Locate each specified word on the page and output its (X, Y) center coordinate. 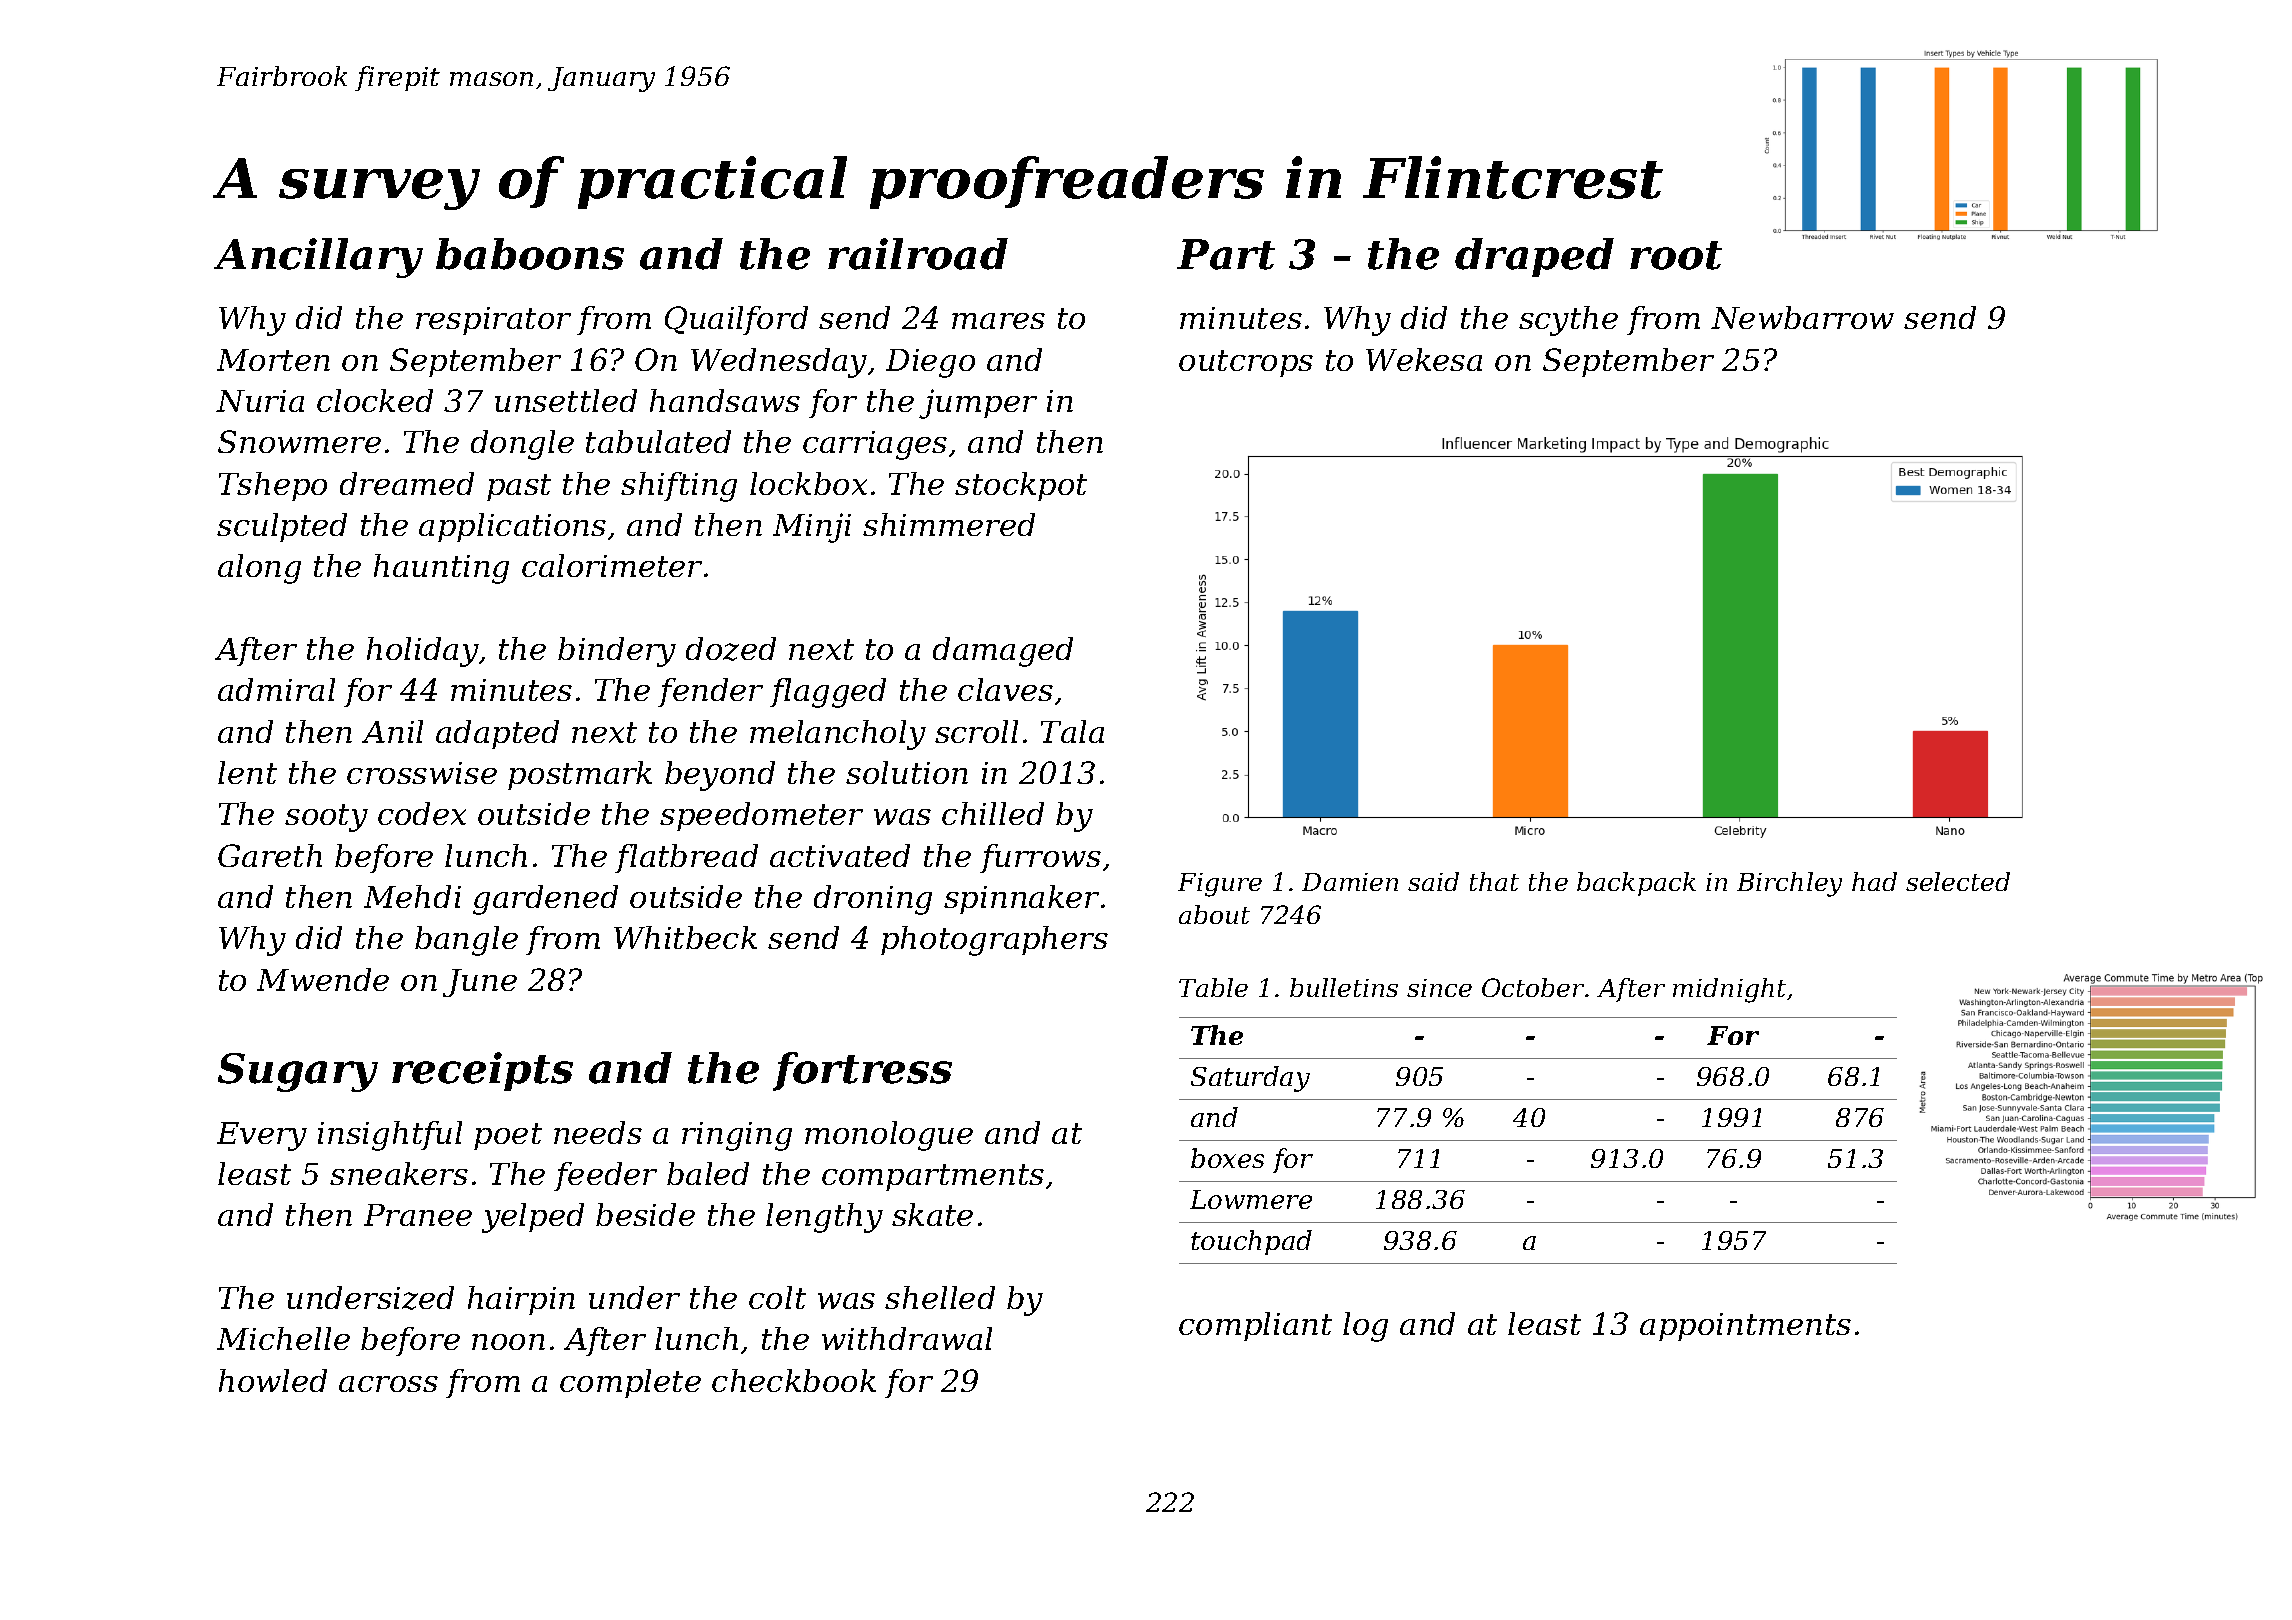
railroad (918, 254)
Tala (1072, 731)
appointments (1745, 1327)
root (1676, 255)
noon (508, 1342)
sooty (326, 818)
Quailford (736, 320)
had (1874, 881)
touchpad (1251, 1242)
